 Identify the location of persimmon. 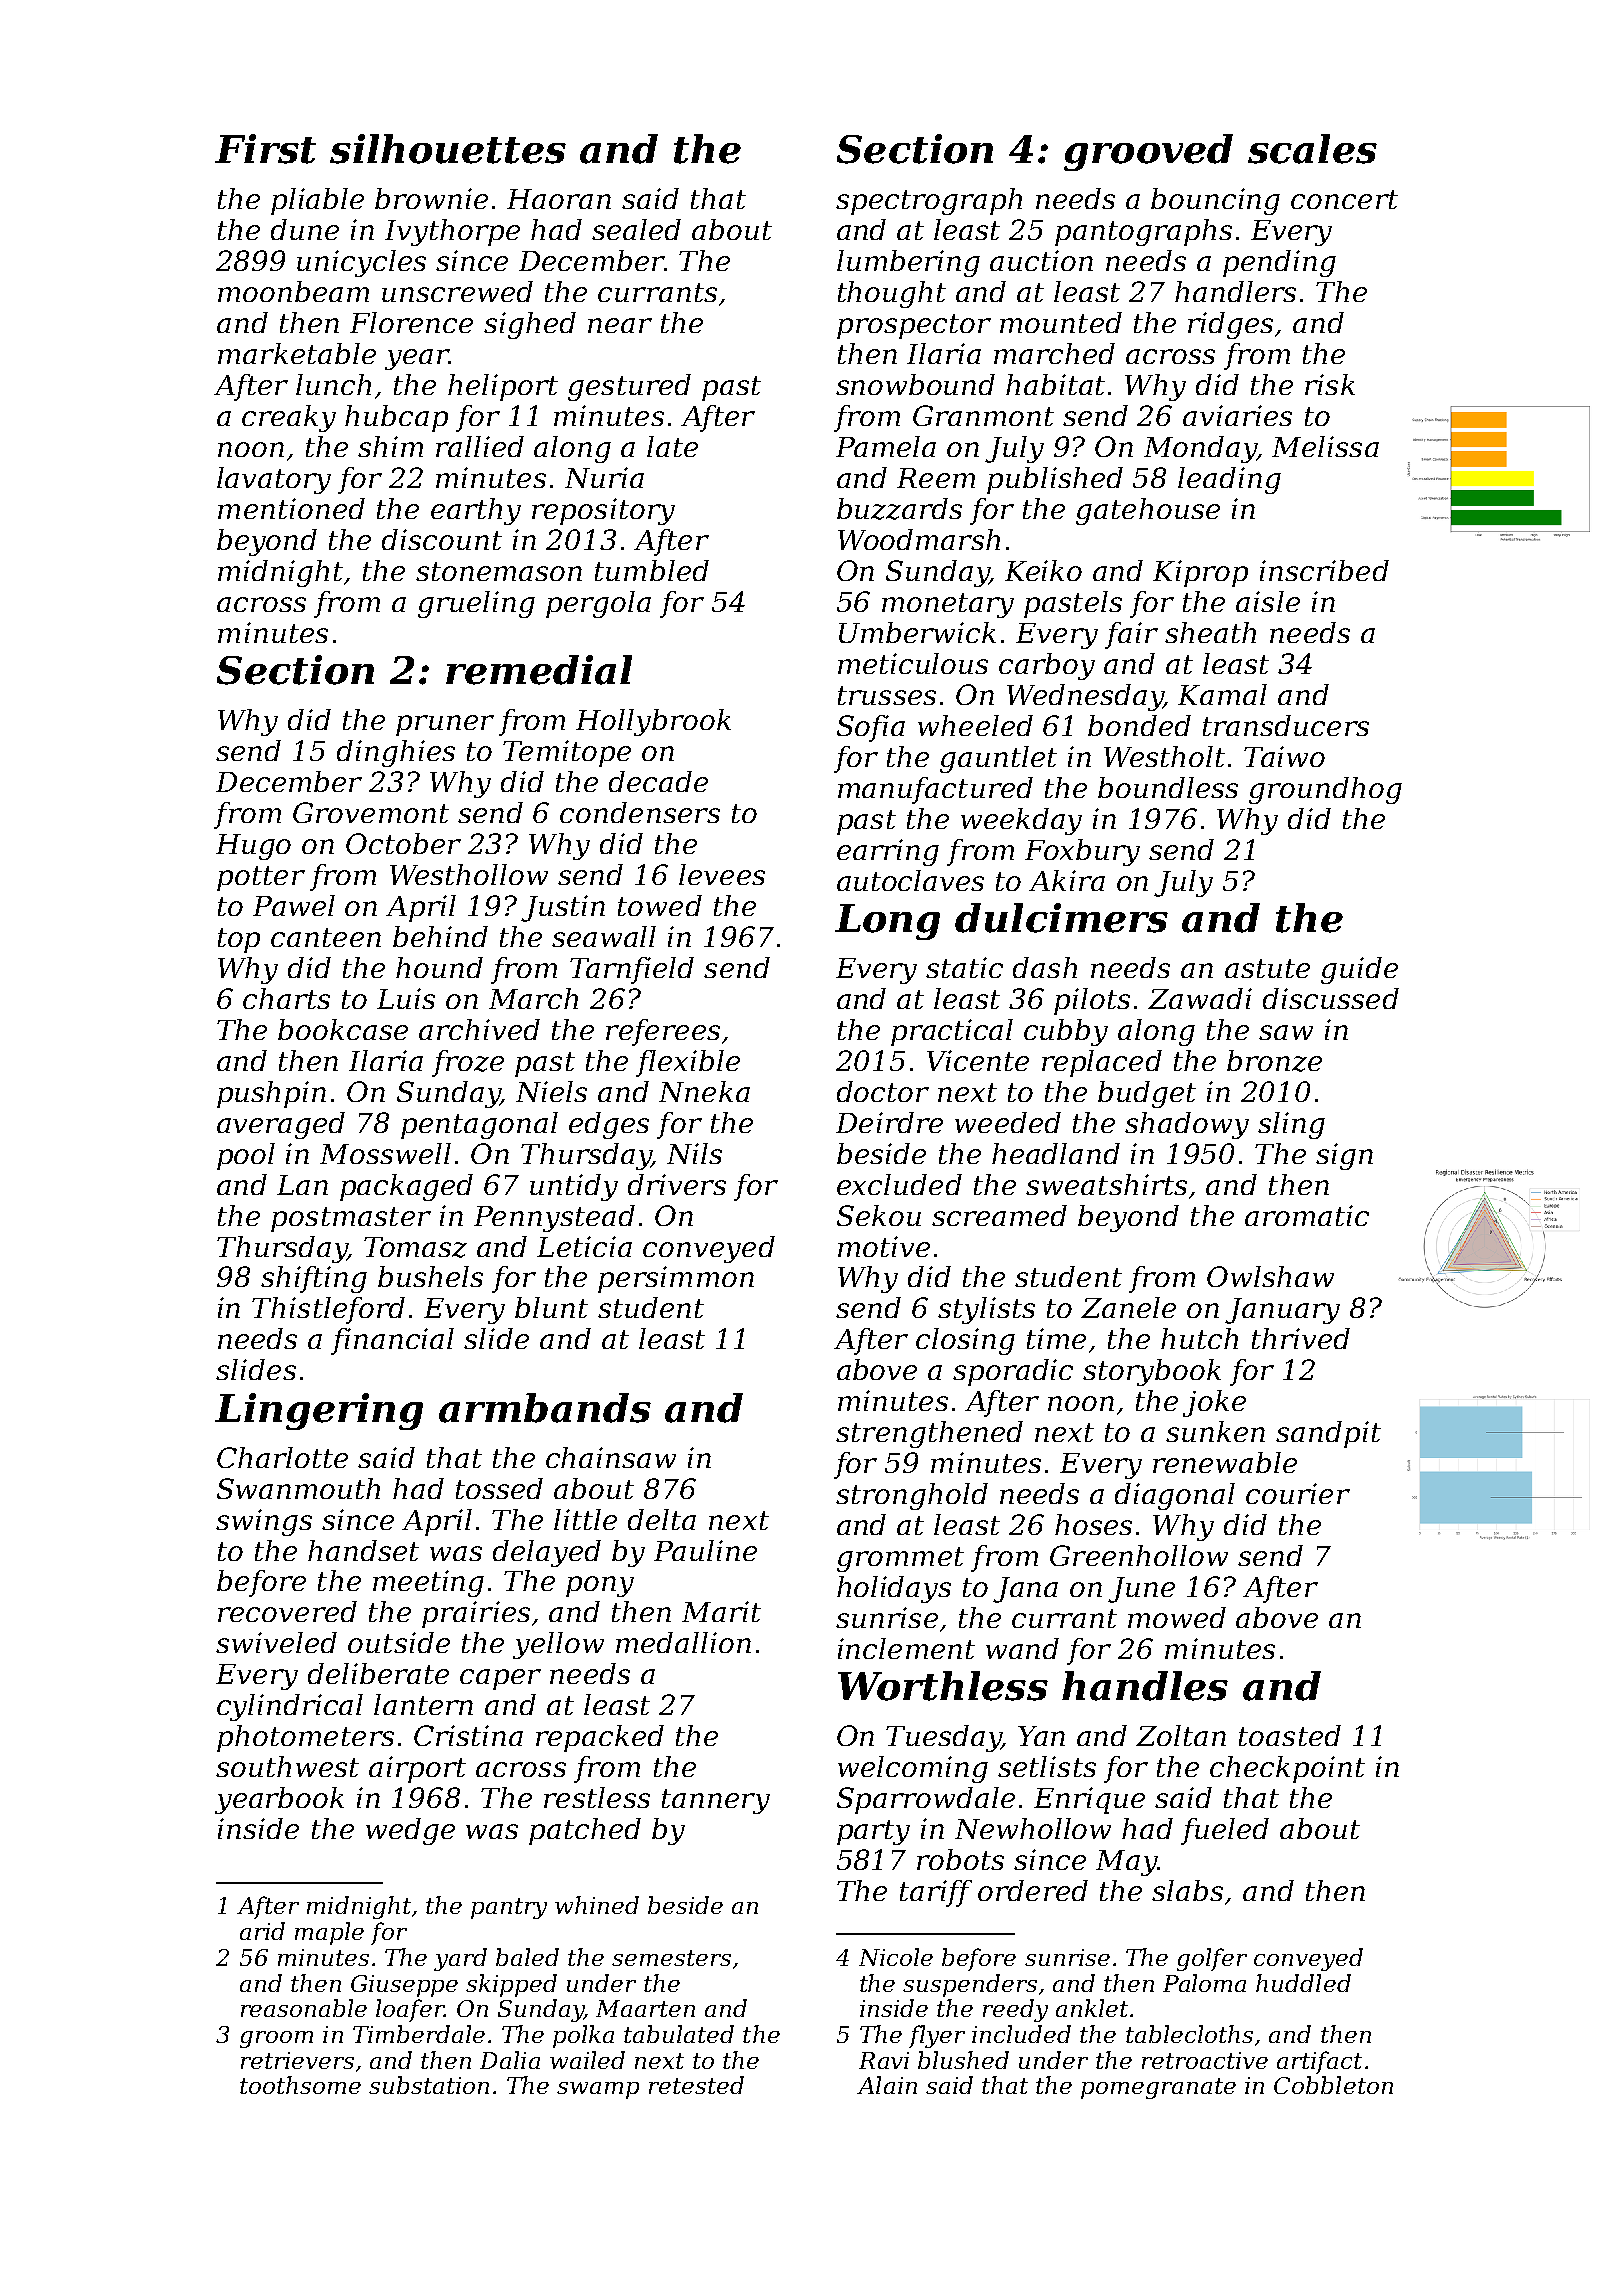
(676, 1279).
